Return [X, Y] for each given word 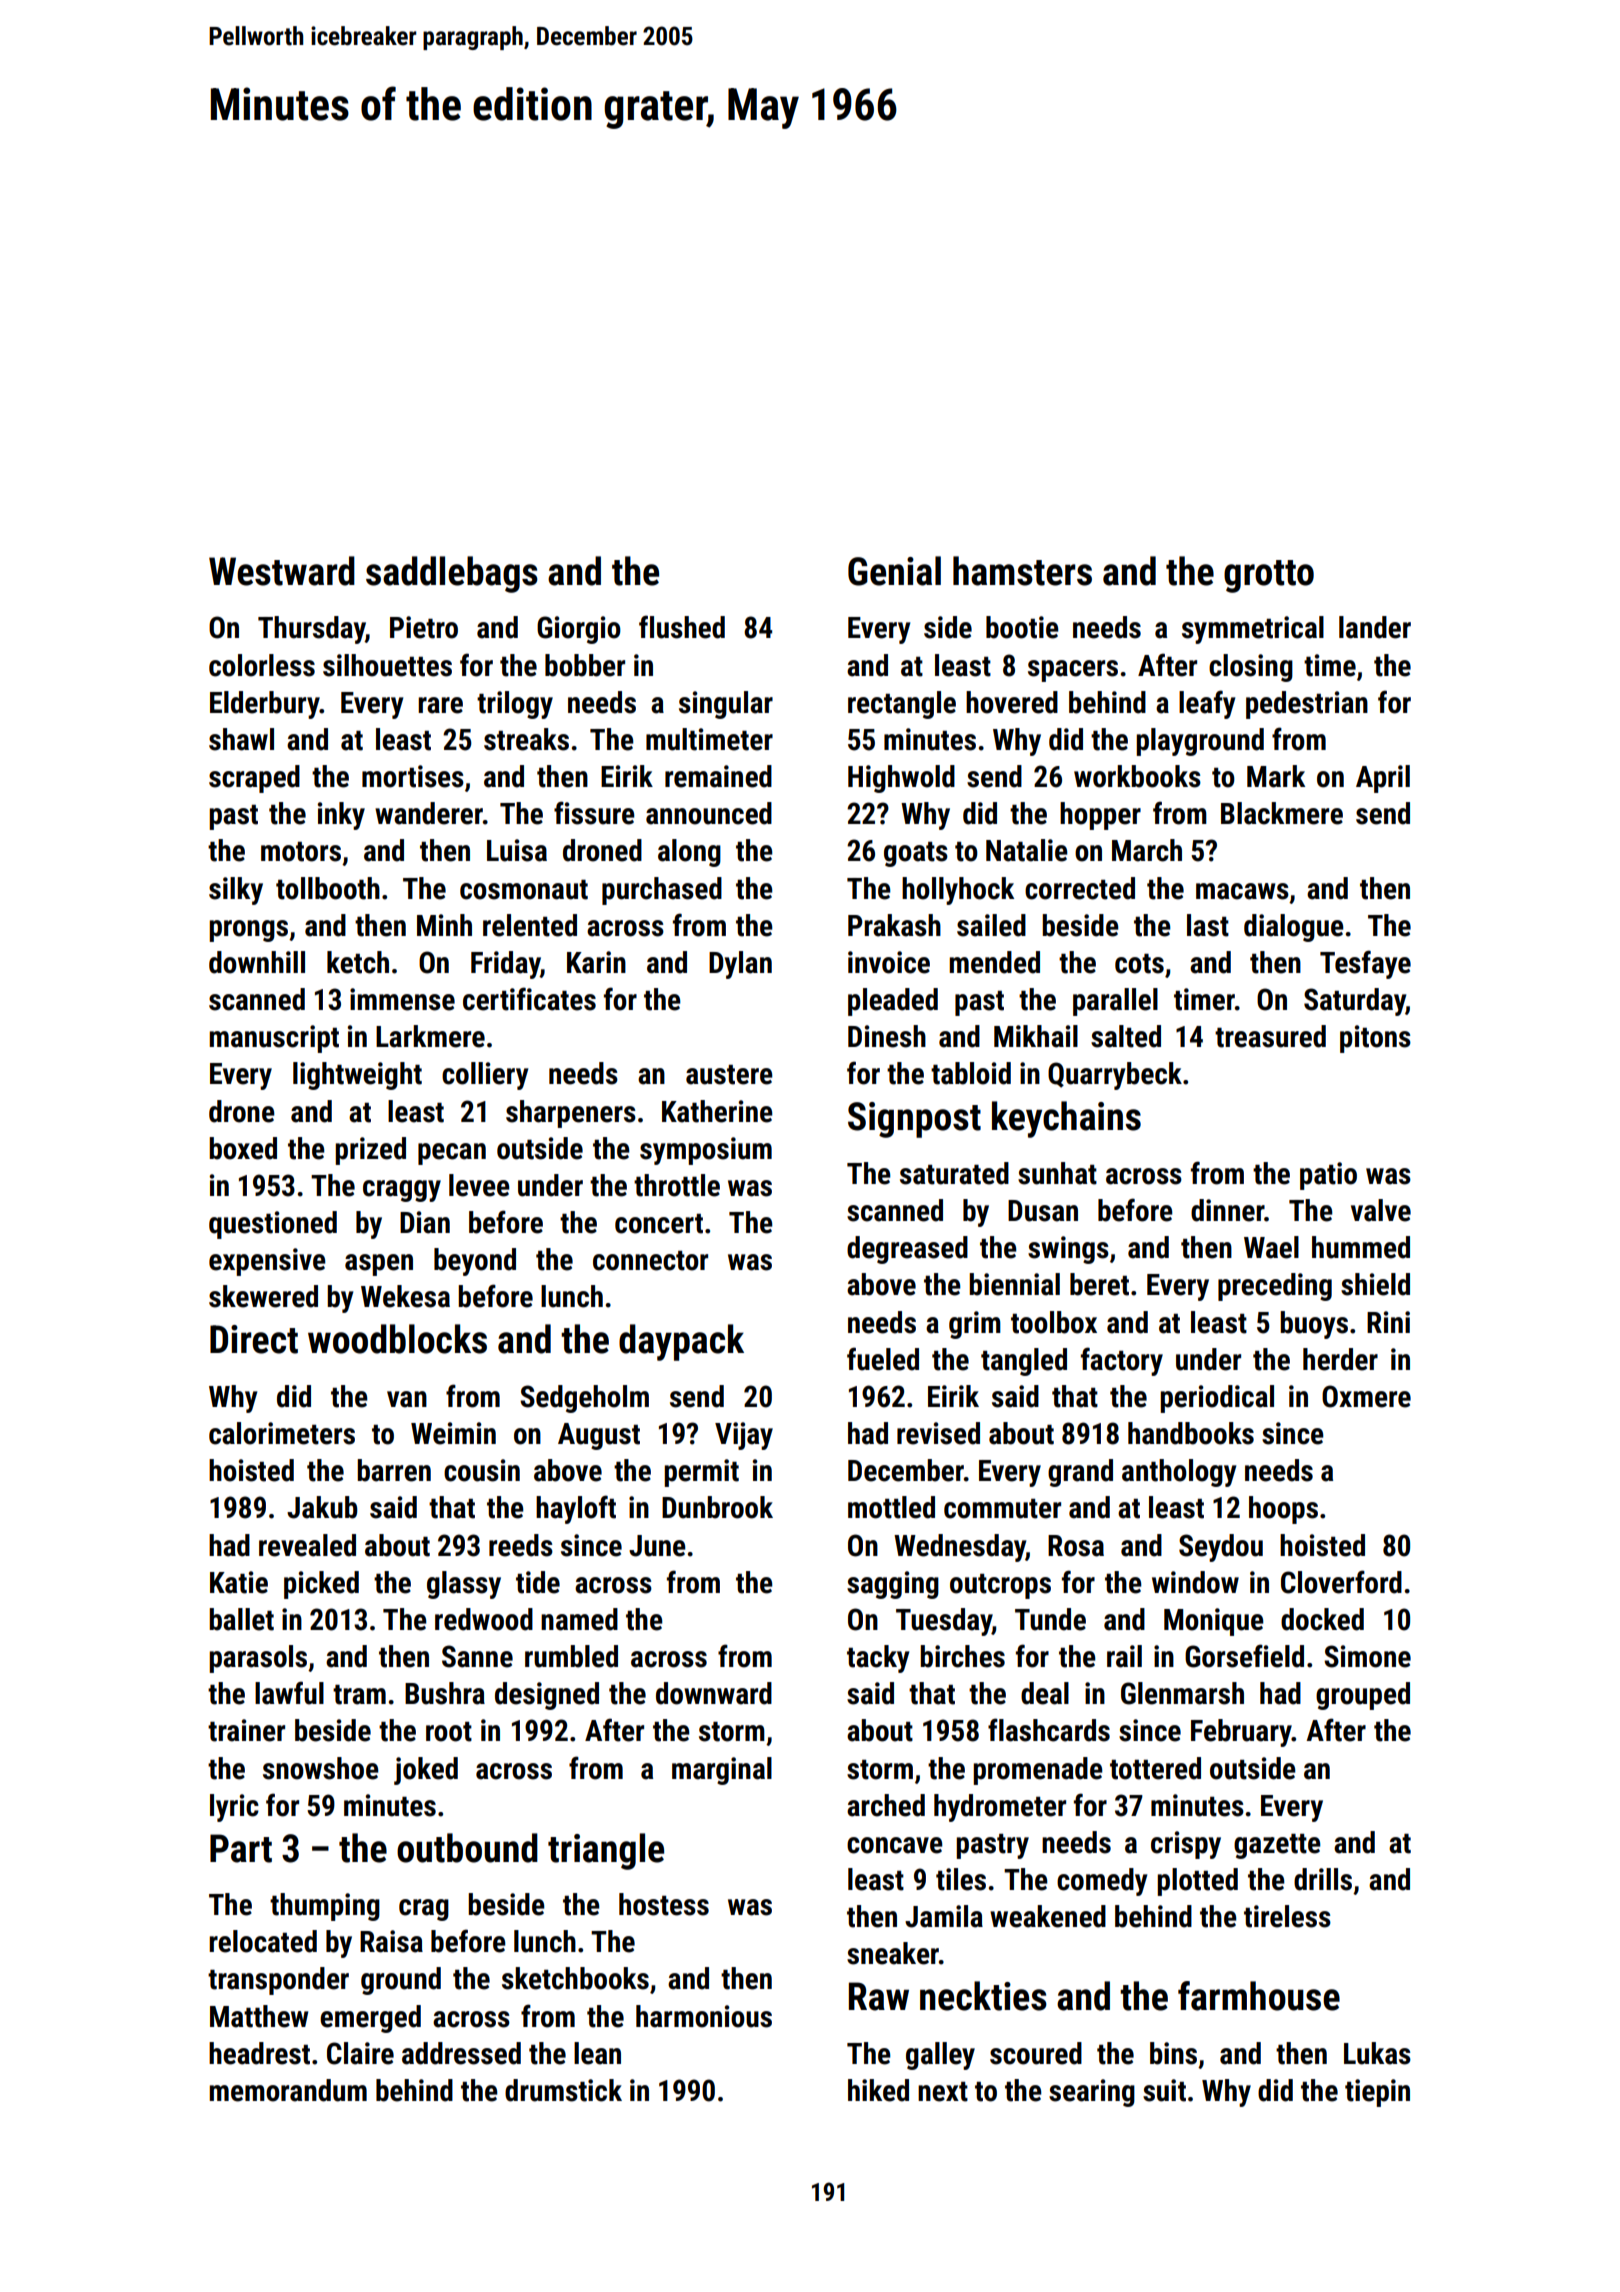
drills [1323, 1879]
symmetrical [1253, 630]
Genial [894, 571]
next [943, 2092]
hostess [664, 1904]
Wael [1271, 1247]
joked [426, 1771]
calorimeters [282, 1433]
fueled [883, 1359]
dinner [1227, 1210]
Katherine [717, 1111]
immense [402, 999]
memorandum [288, 2090]
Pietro [424, 627]
